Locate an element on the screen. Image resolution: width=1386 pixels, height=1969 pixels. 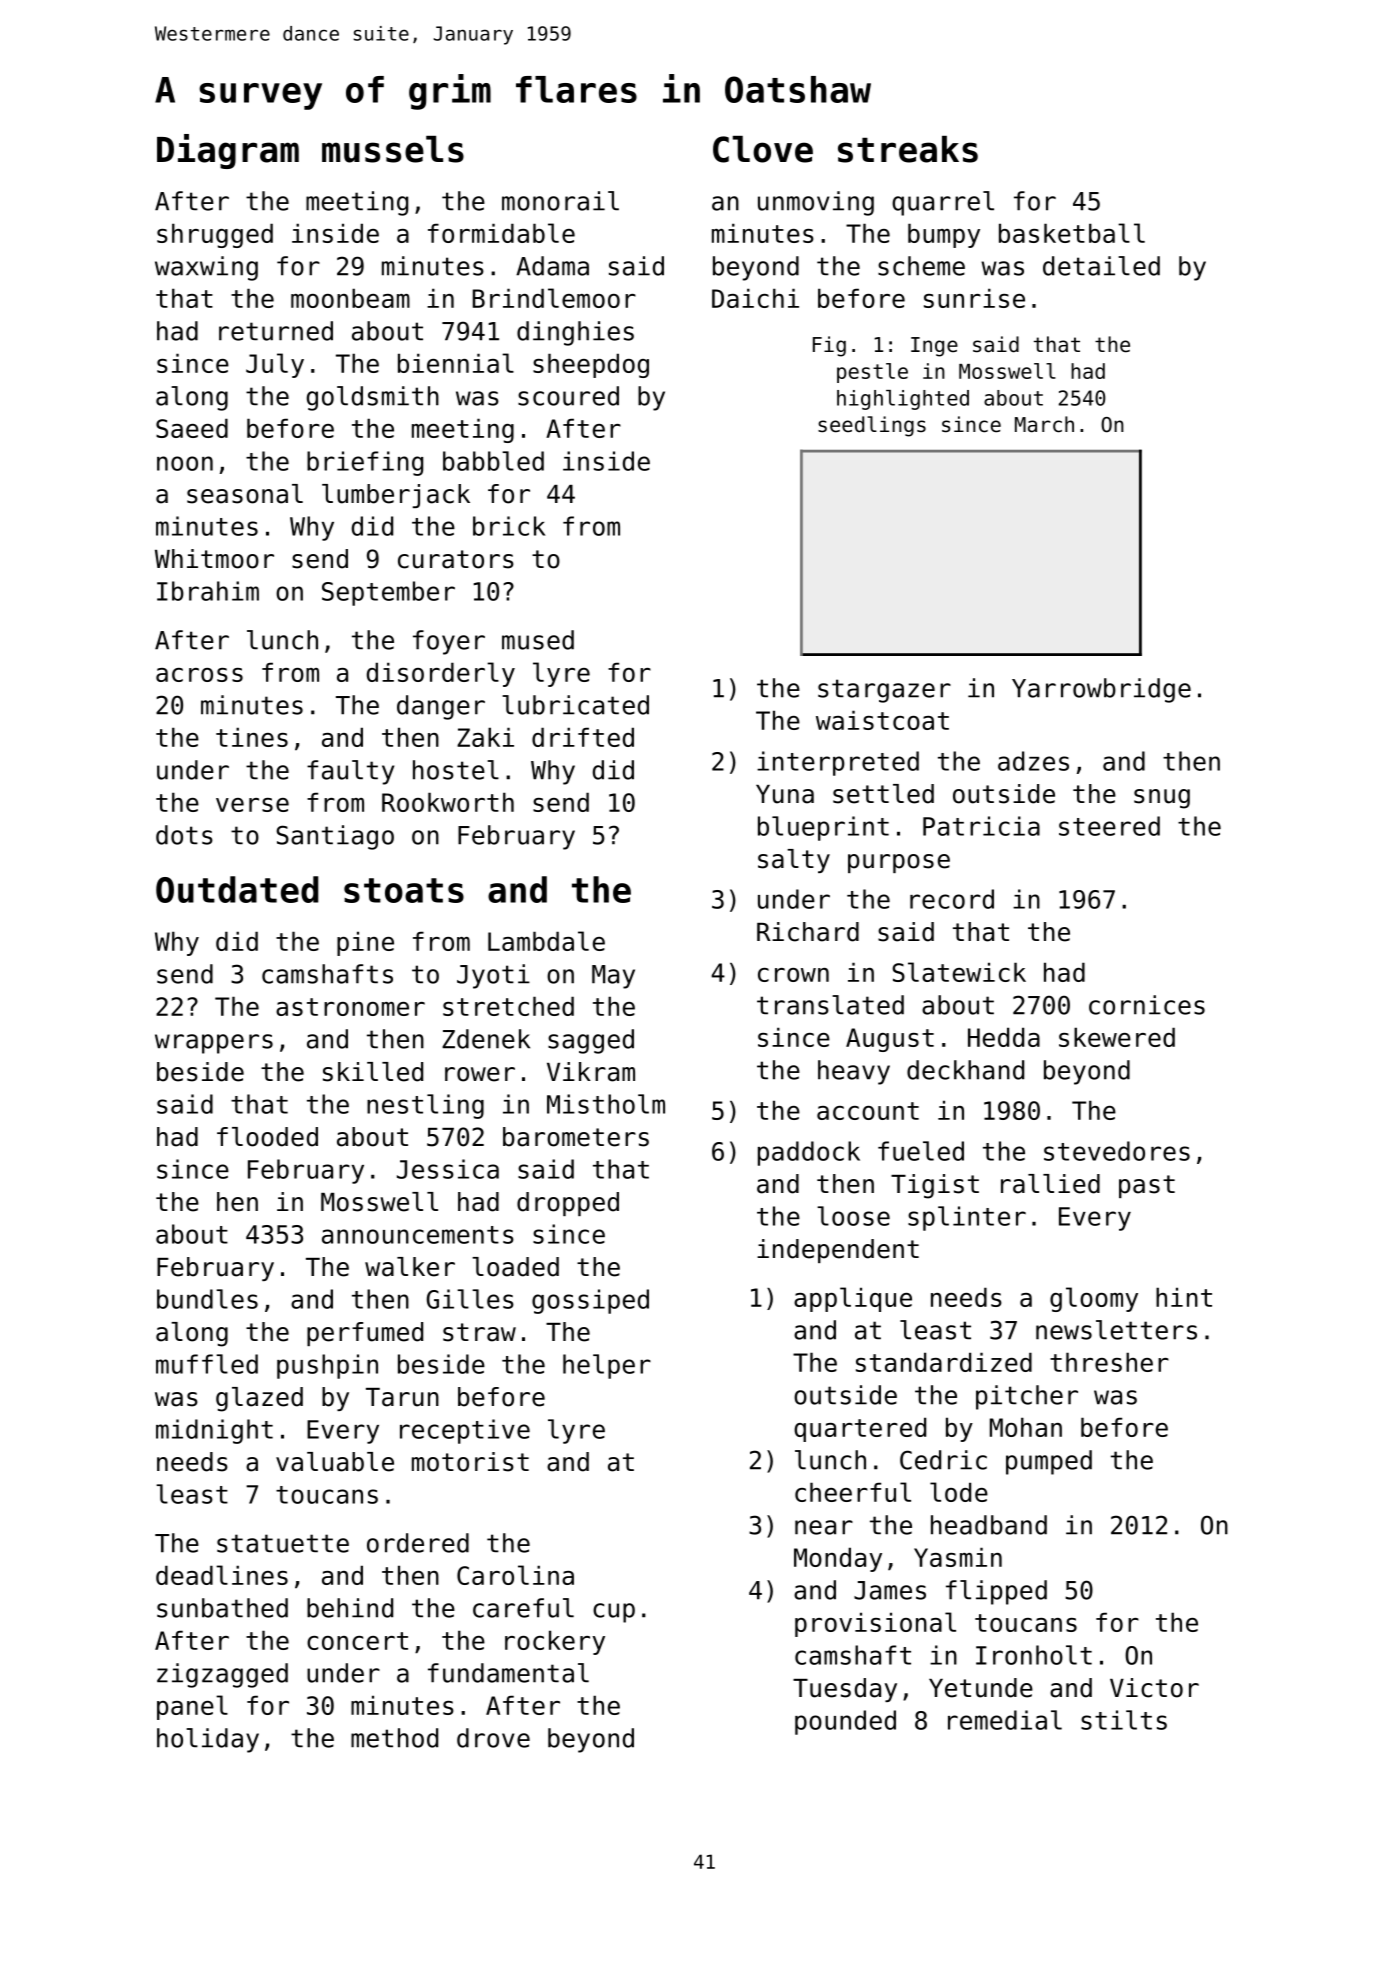
moonbeam is located at coordinates (350, 298).
